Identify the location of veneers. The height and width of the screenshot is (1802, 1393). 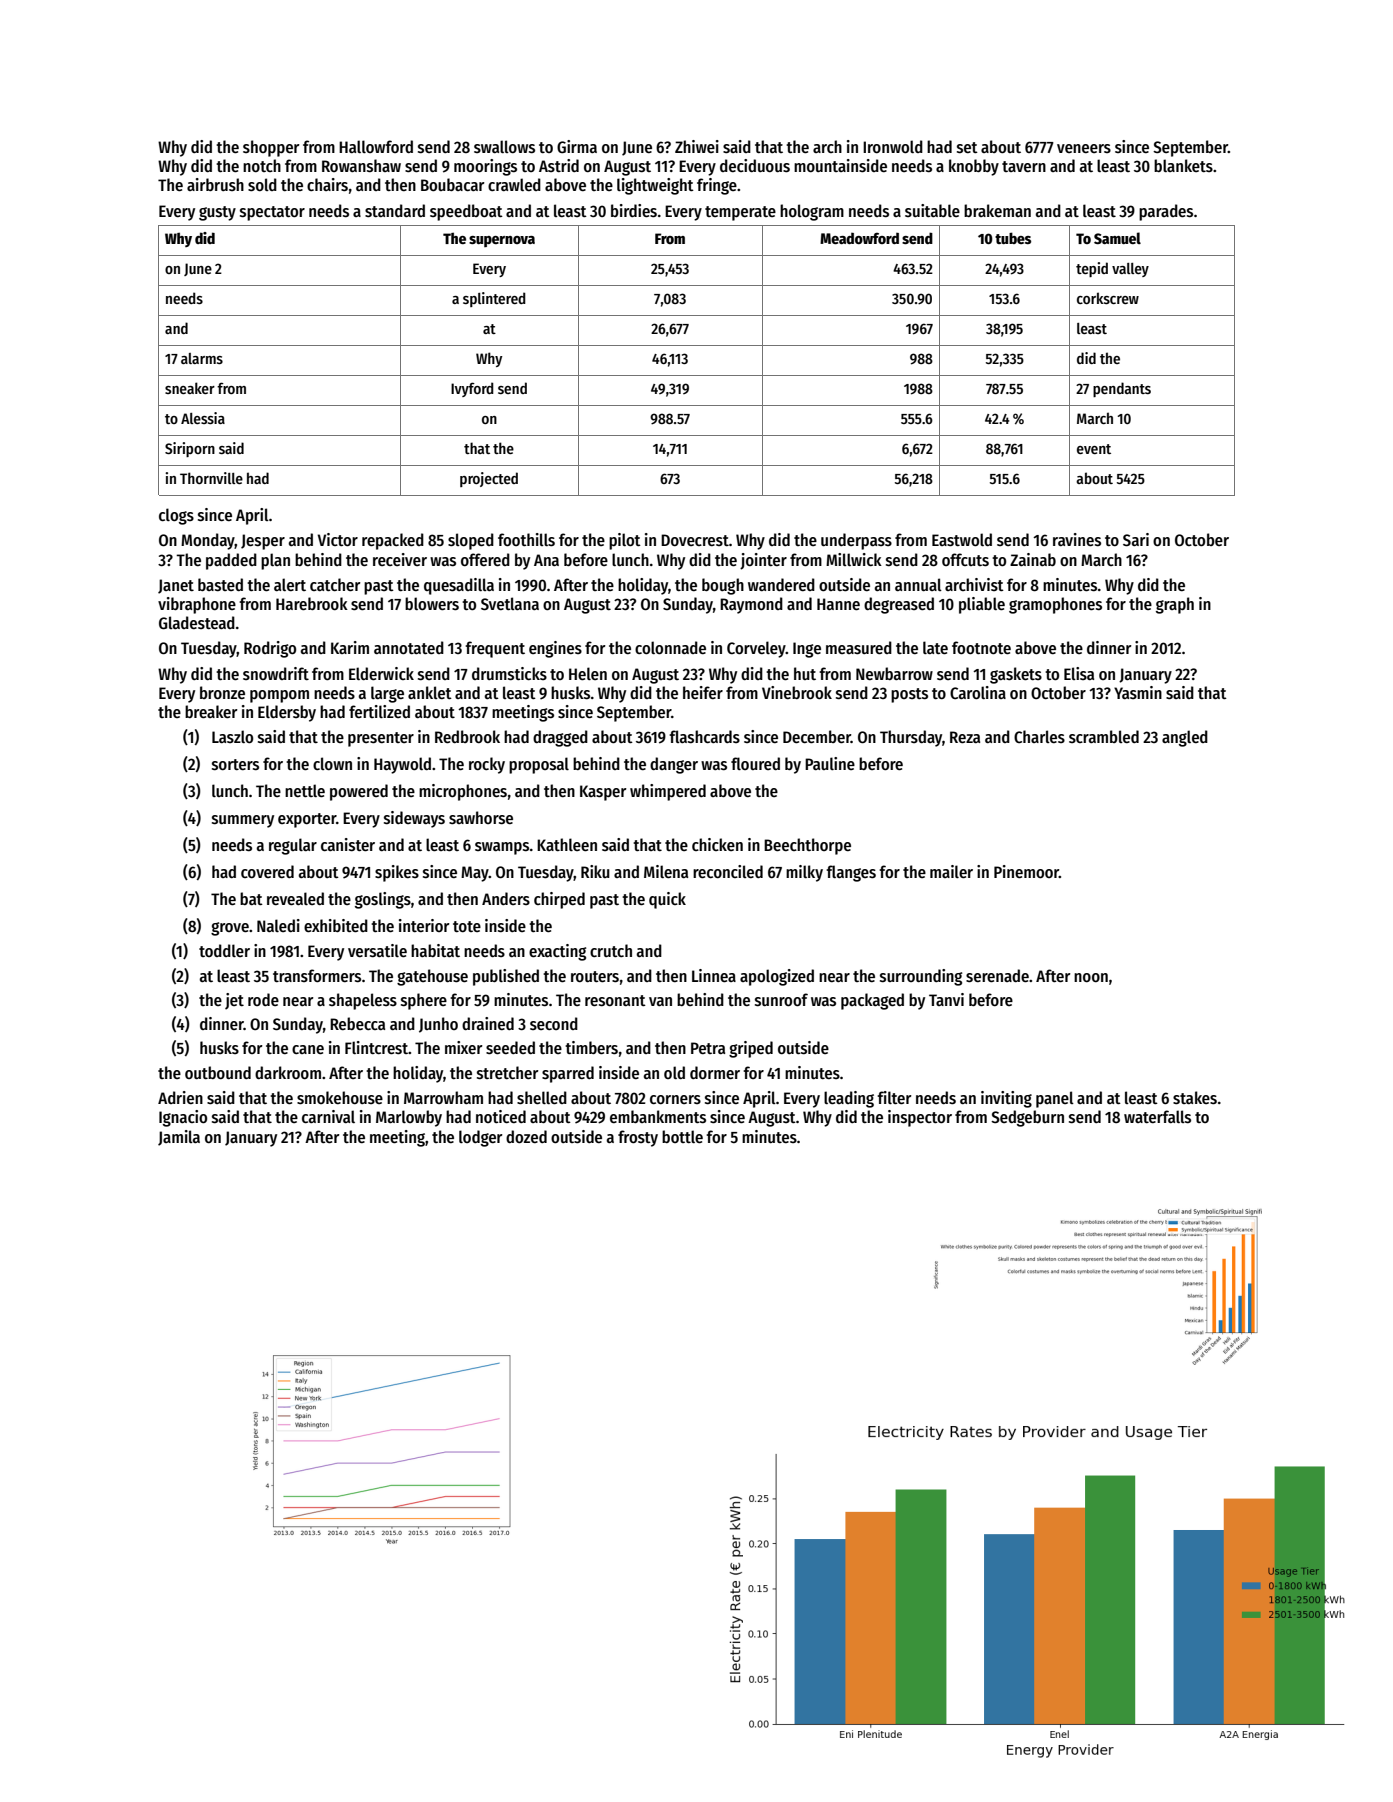
(1084, 148).
